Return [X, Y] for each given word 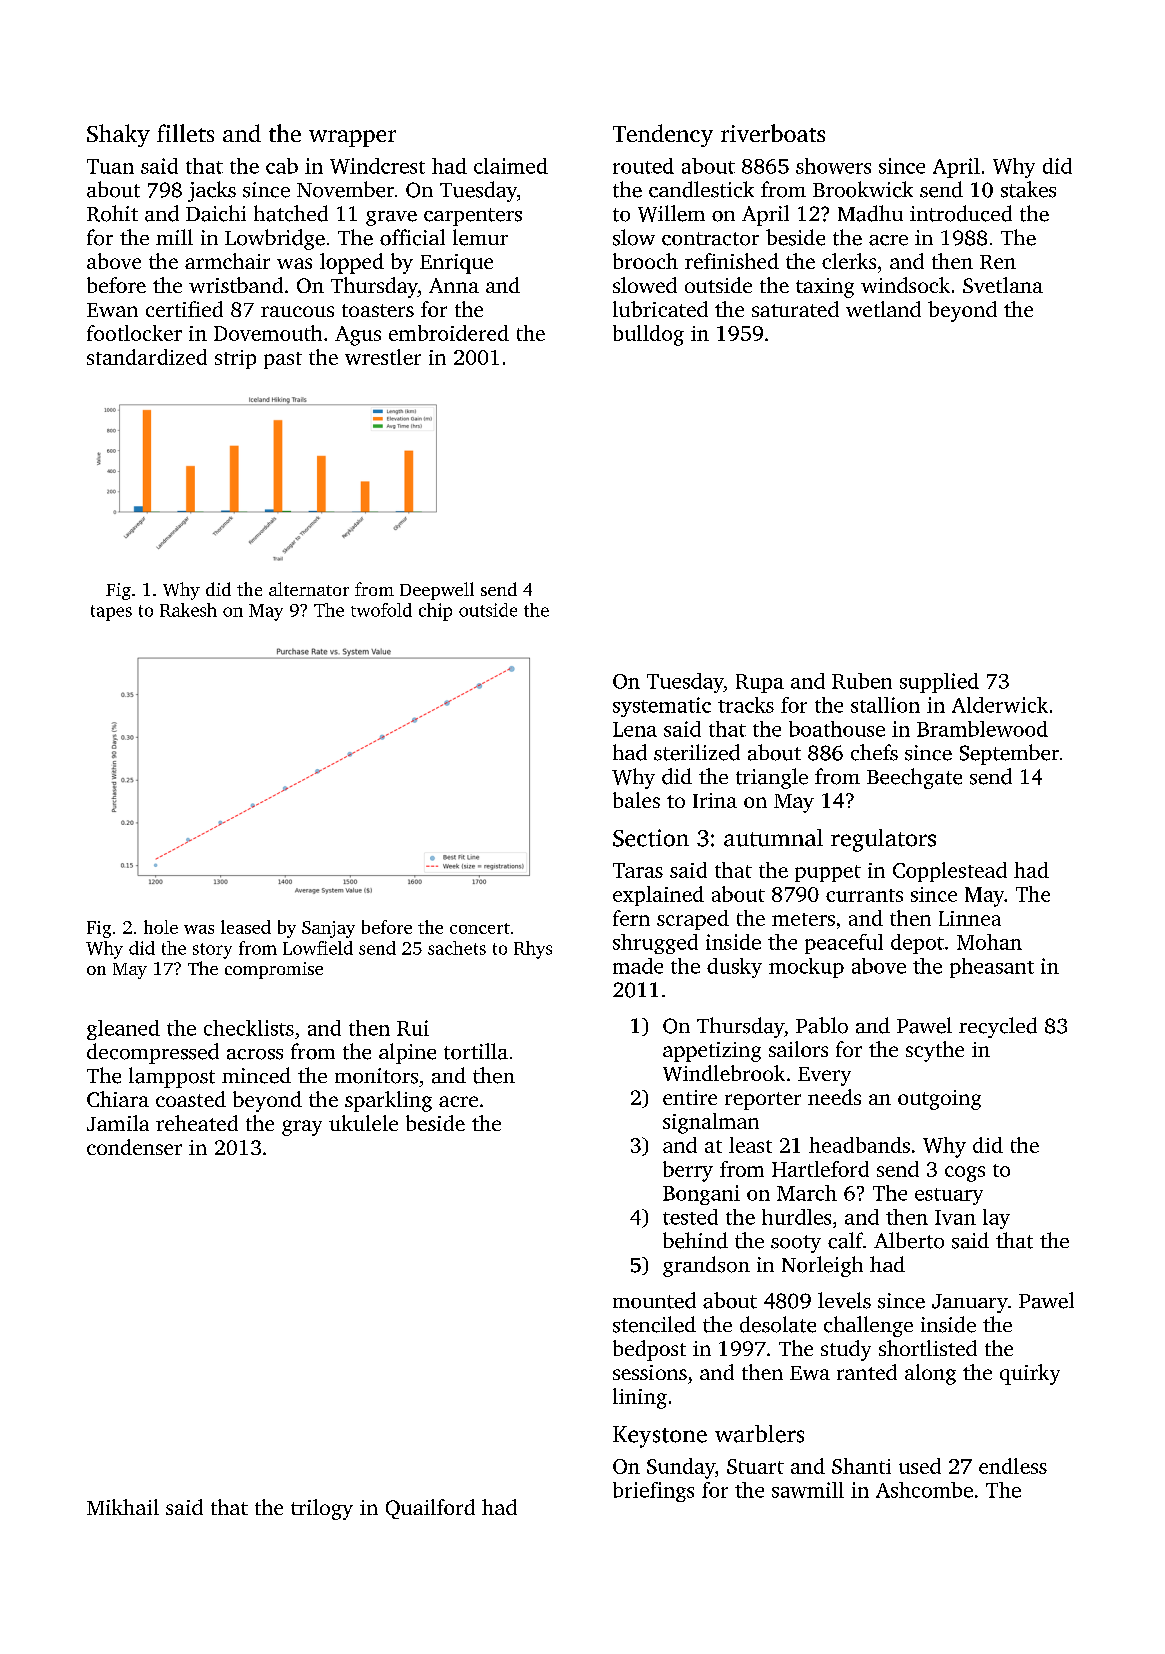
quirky [1030, 1374]
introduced [961, 213]
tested [690, 1217]
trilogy [322, 1509]
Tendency [663, 135]
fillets [185, 133]
